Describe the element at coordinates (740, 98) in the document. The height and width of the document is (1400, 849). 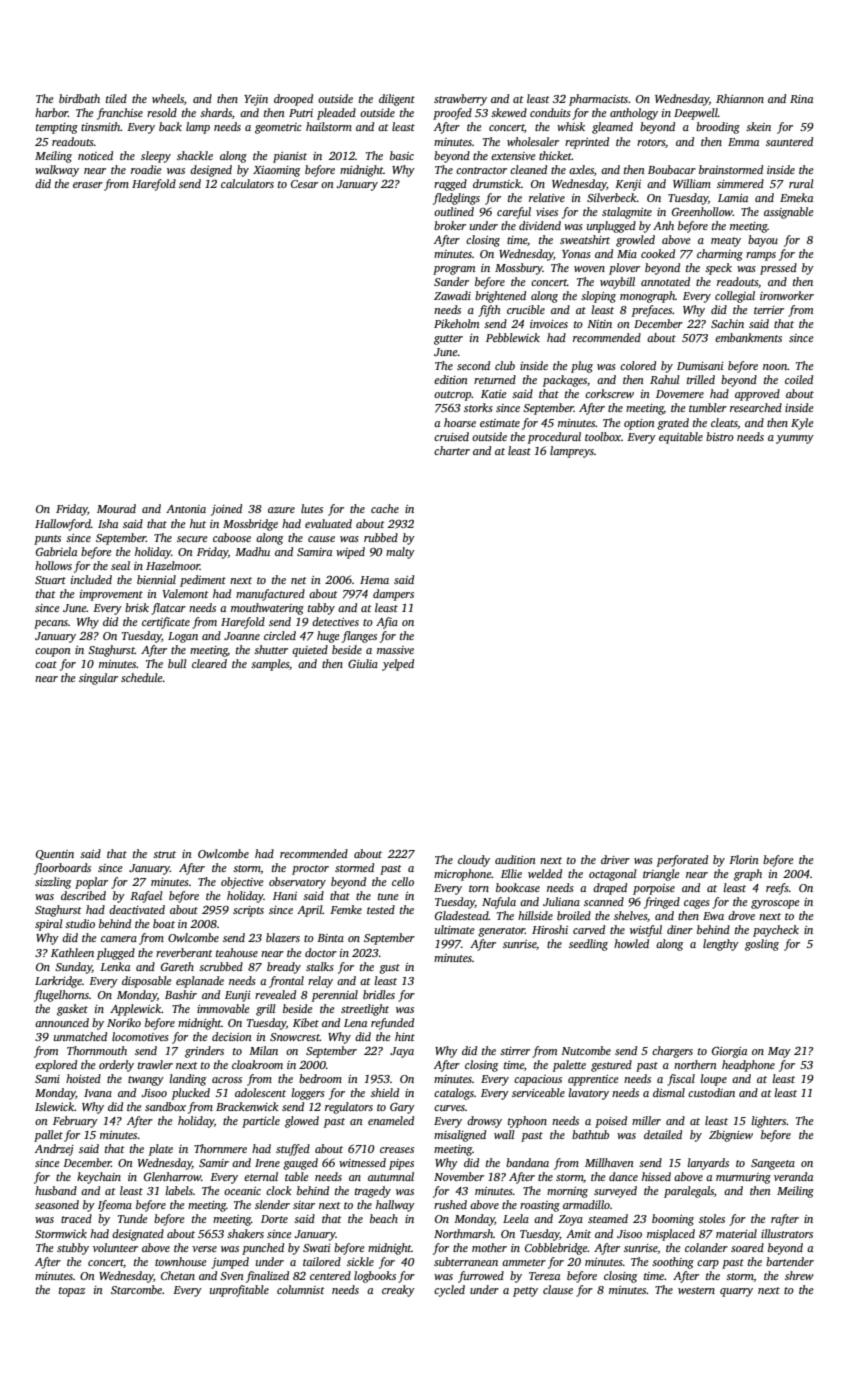
I see `Rhiannon` at that location.
